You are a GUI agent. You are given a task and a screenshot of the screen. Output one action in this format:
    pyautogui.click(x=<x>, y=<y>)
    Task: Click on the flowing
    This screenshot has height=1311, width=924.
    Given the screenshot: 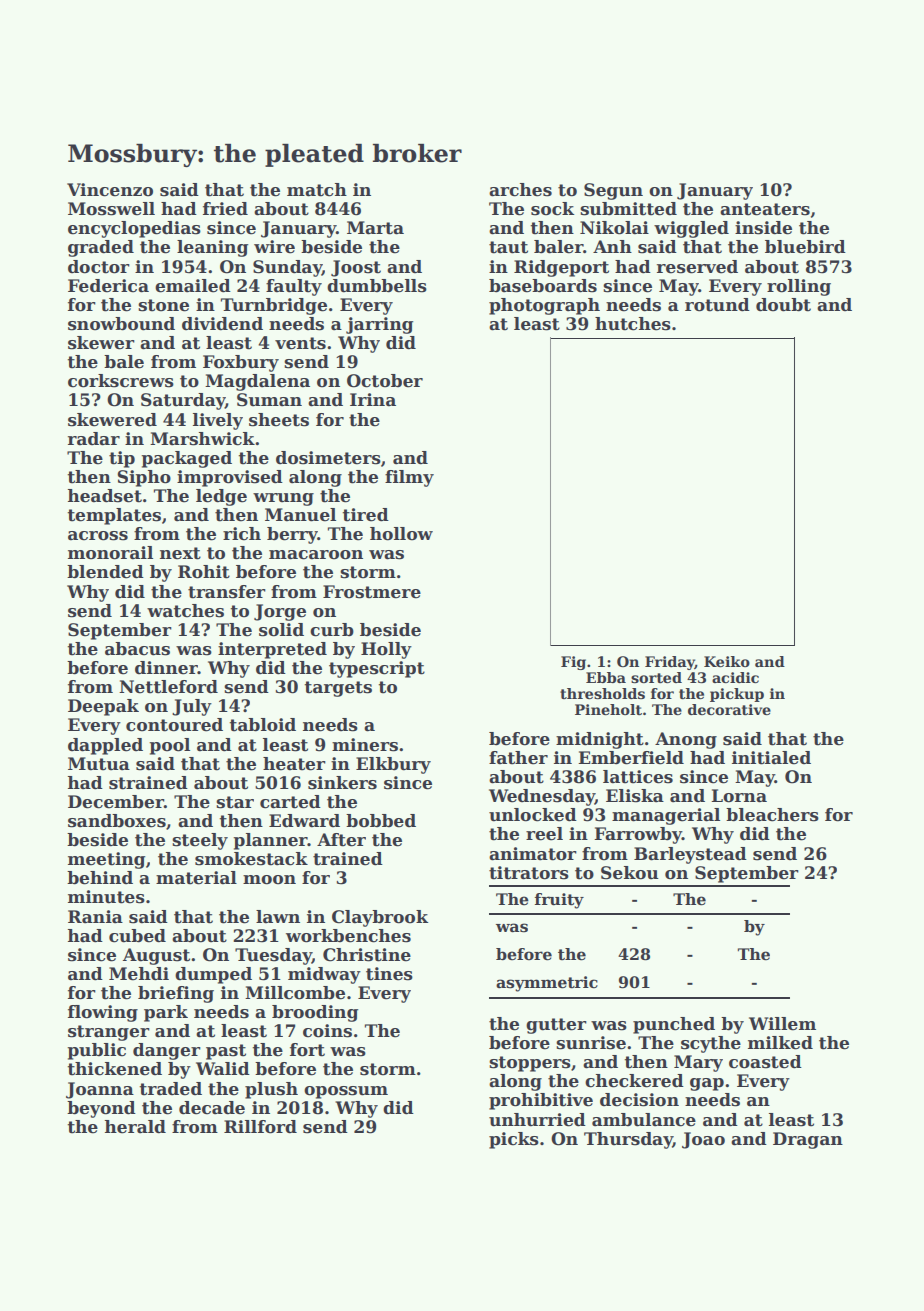 What is the action you would take?
    pyautogui.click(x=103, y=1013)
